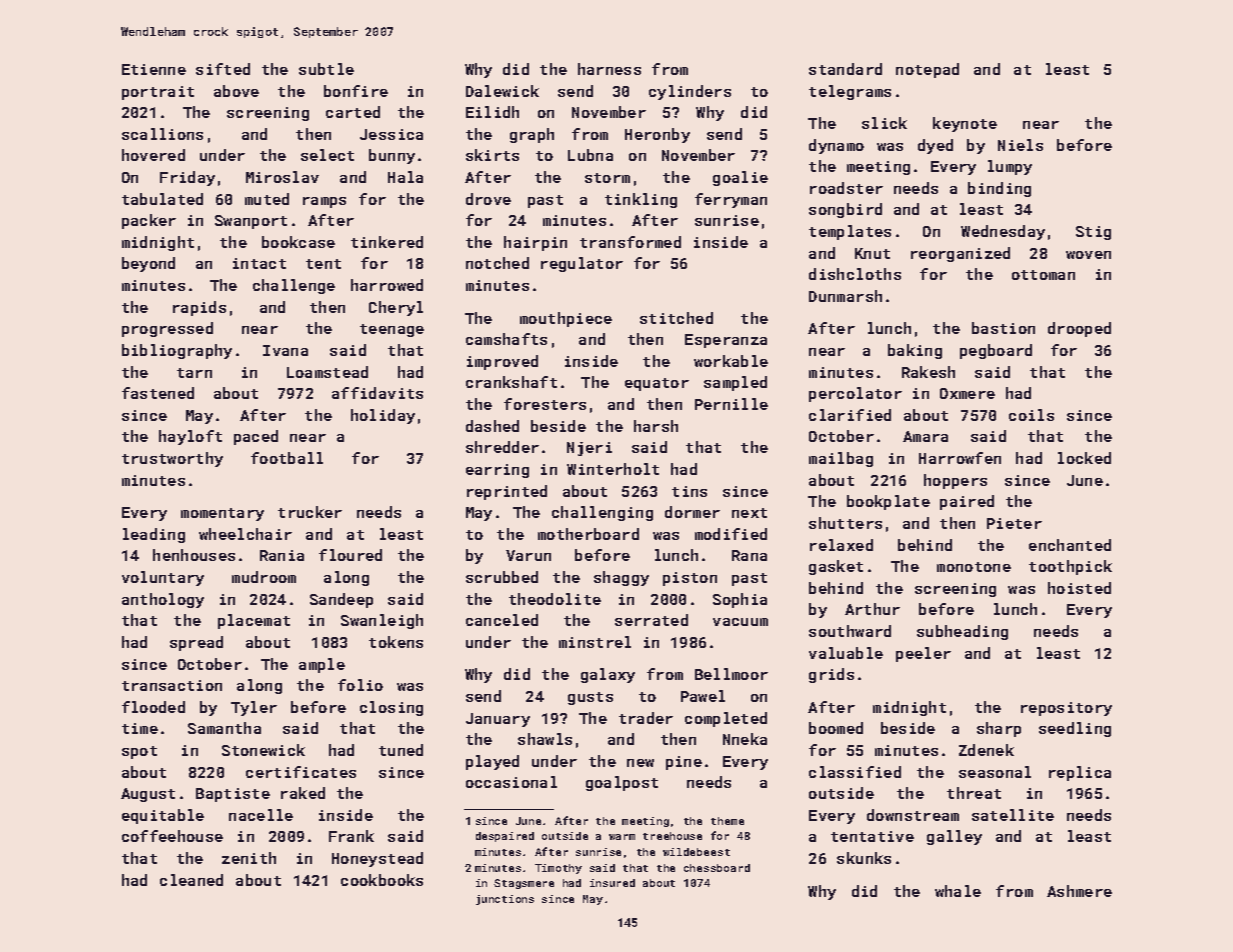 The width and height of the screenshot is (1233, 952). What do you see at coordinates (282, 555) in the screenshot?
I see `Rania` at bounding box center [282, 555].
